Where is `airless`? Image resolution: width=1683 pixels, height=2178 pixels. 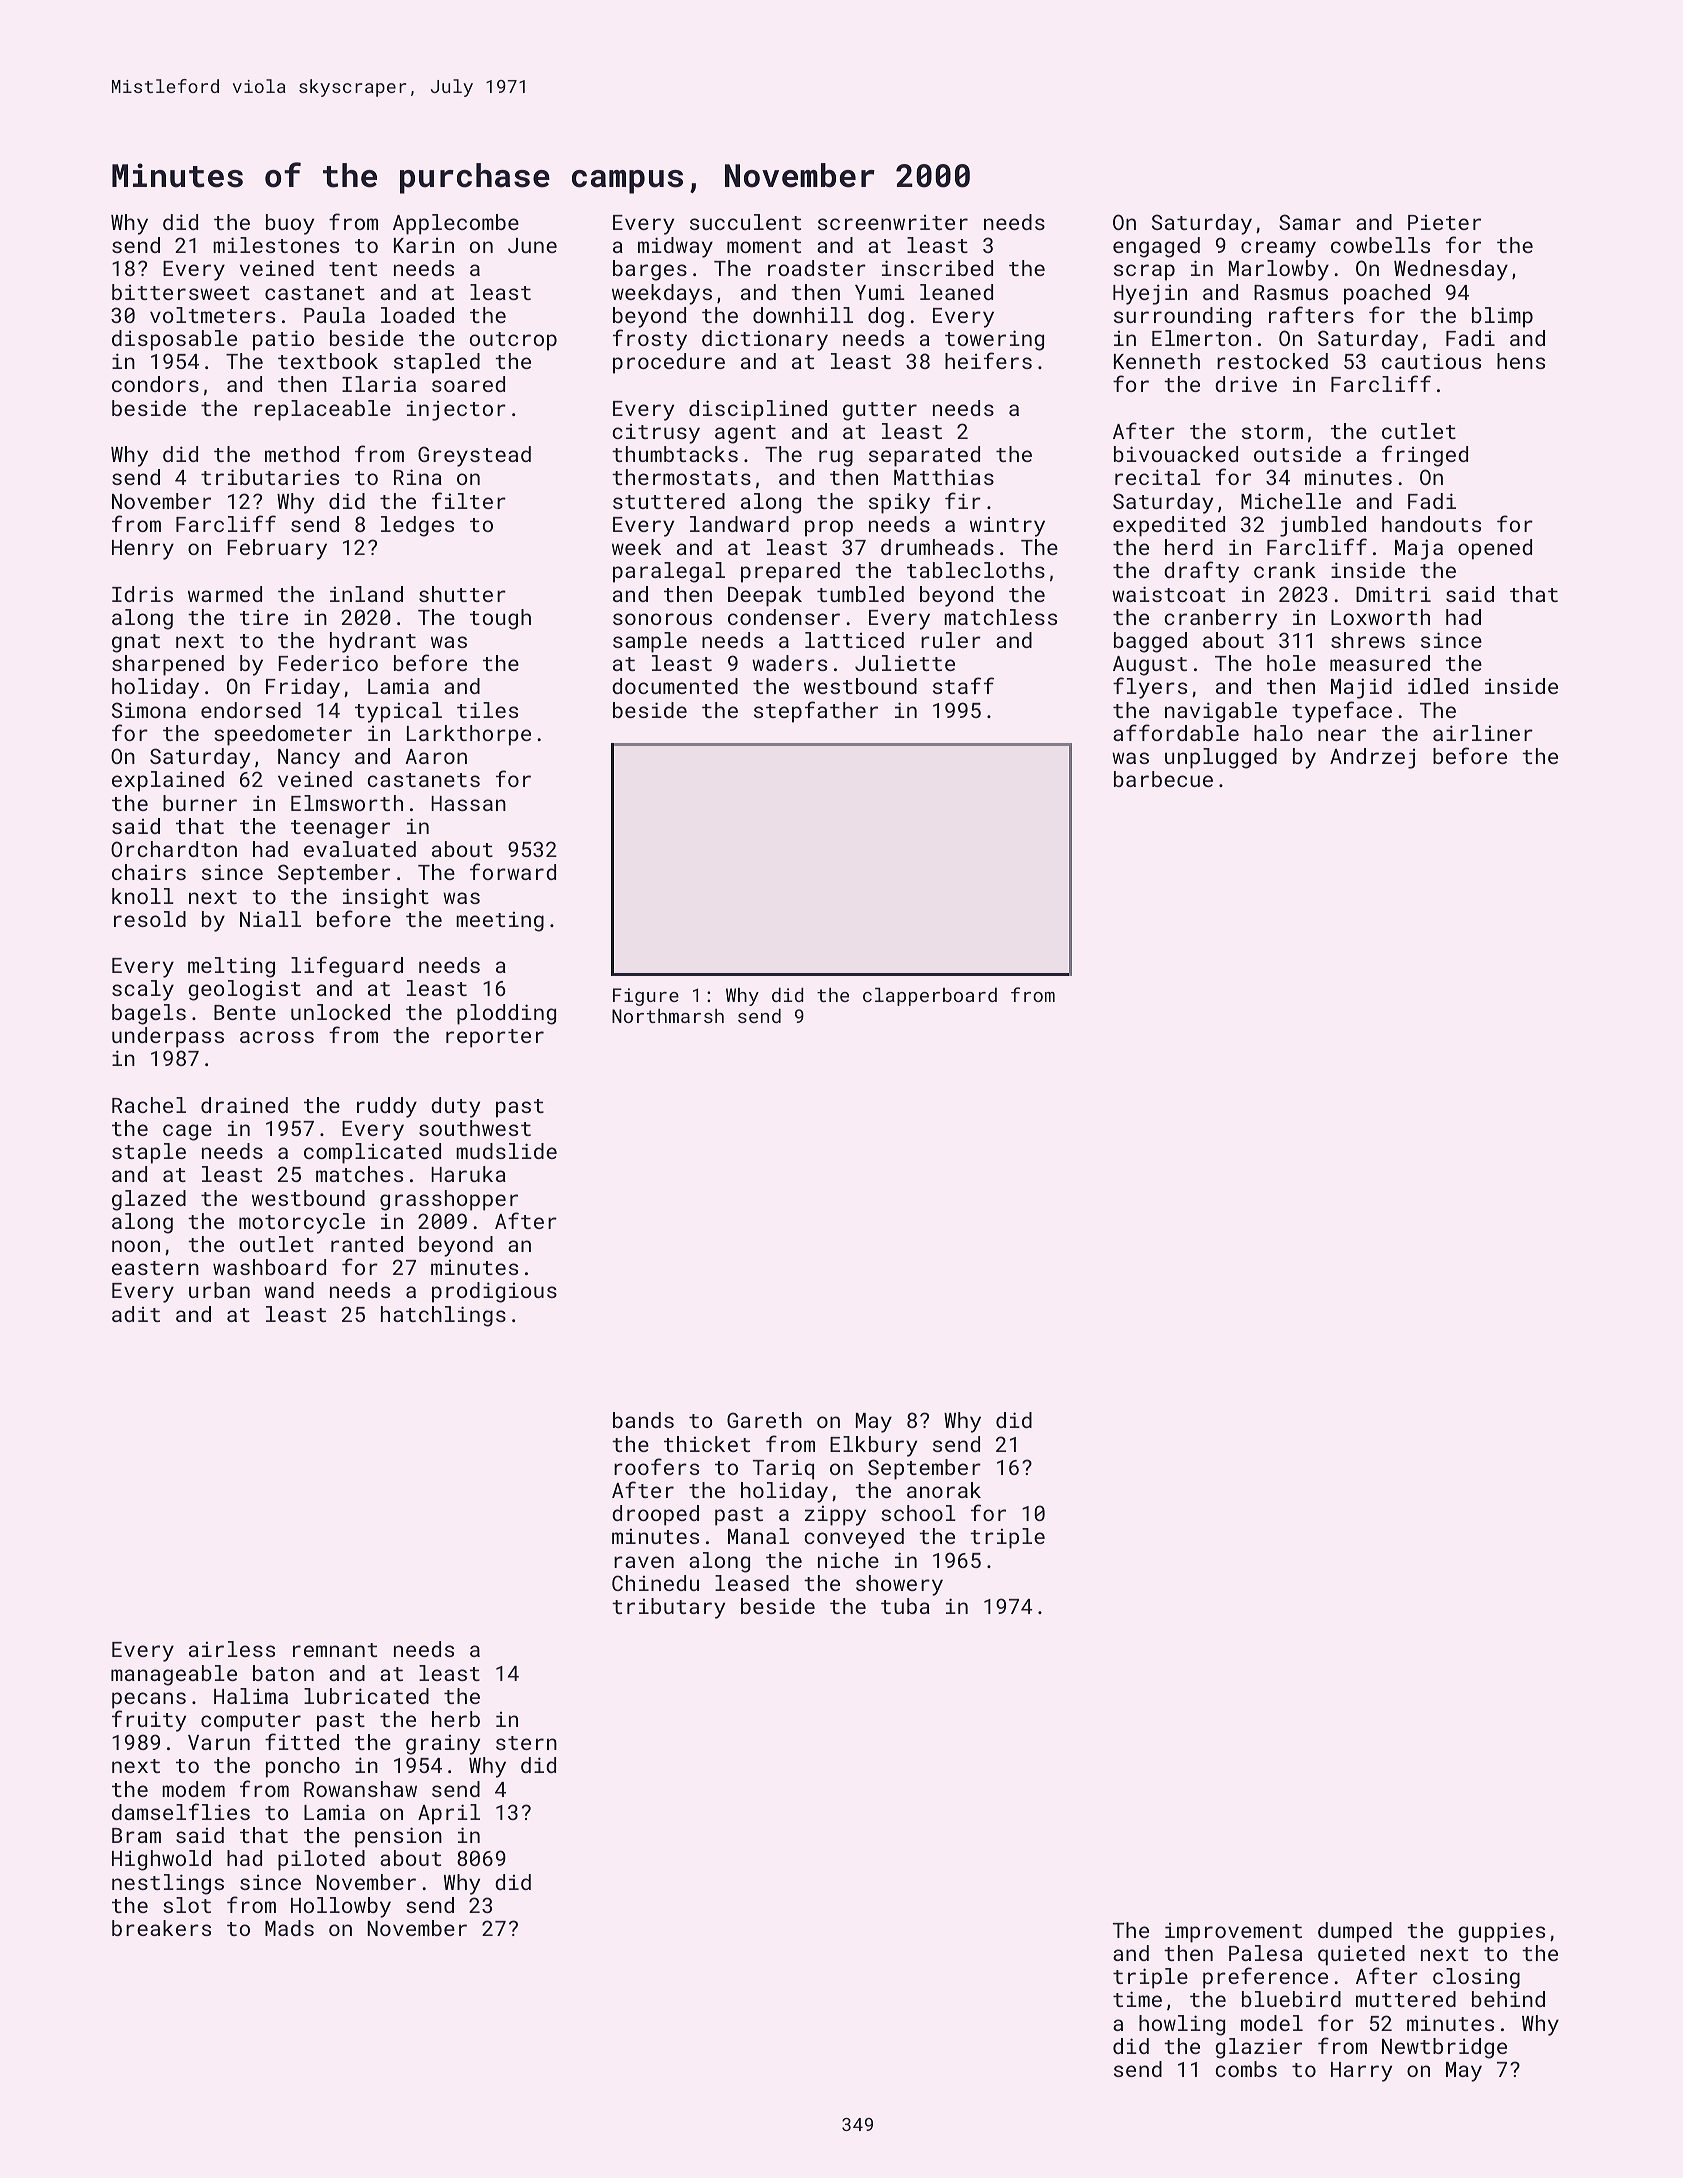
airless is located at coordinates (232, 1649).
